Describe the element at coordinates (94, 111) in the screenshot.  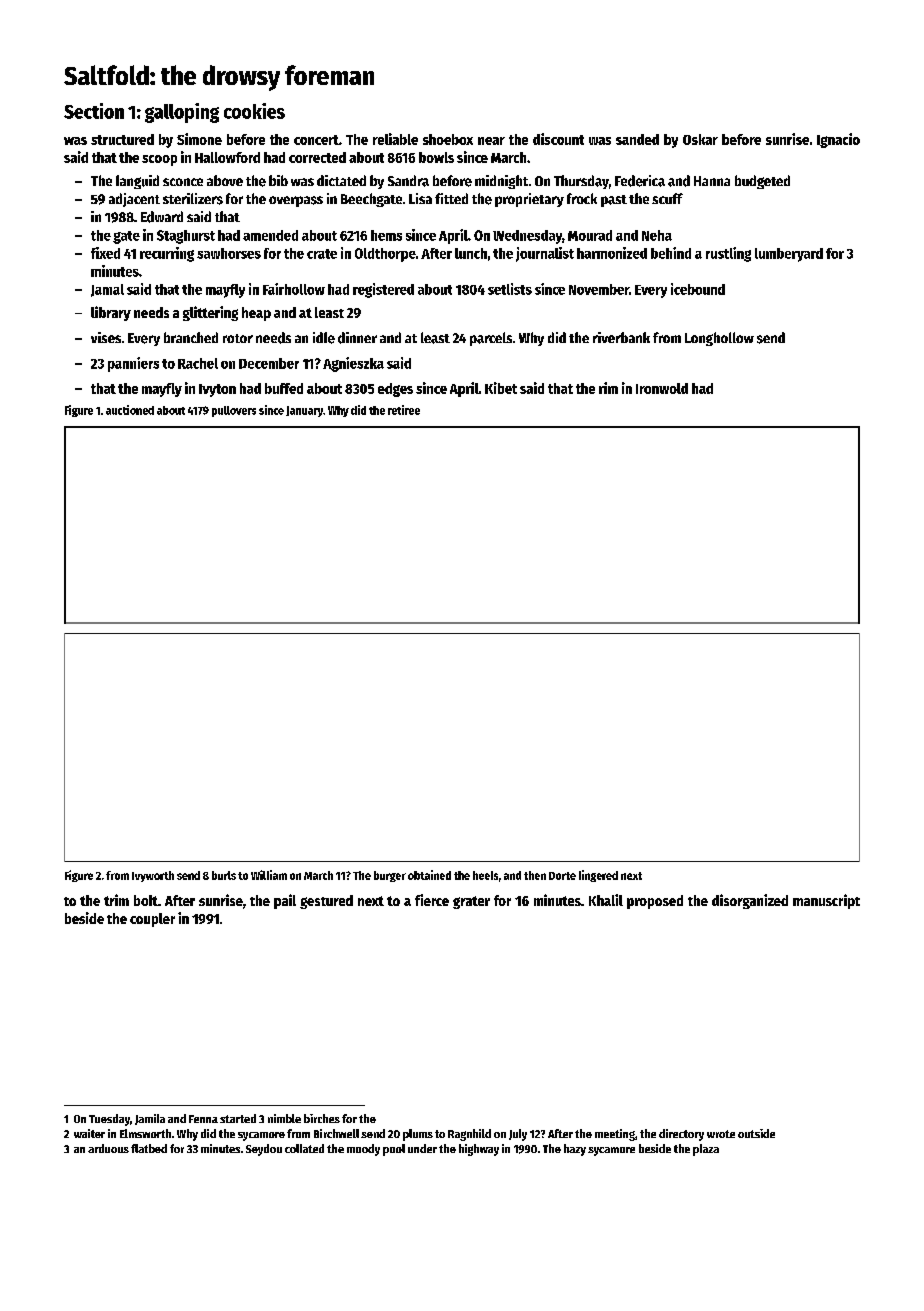
I see `Section` at that location.
